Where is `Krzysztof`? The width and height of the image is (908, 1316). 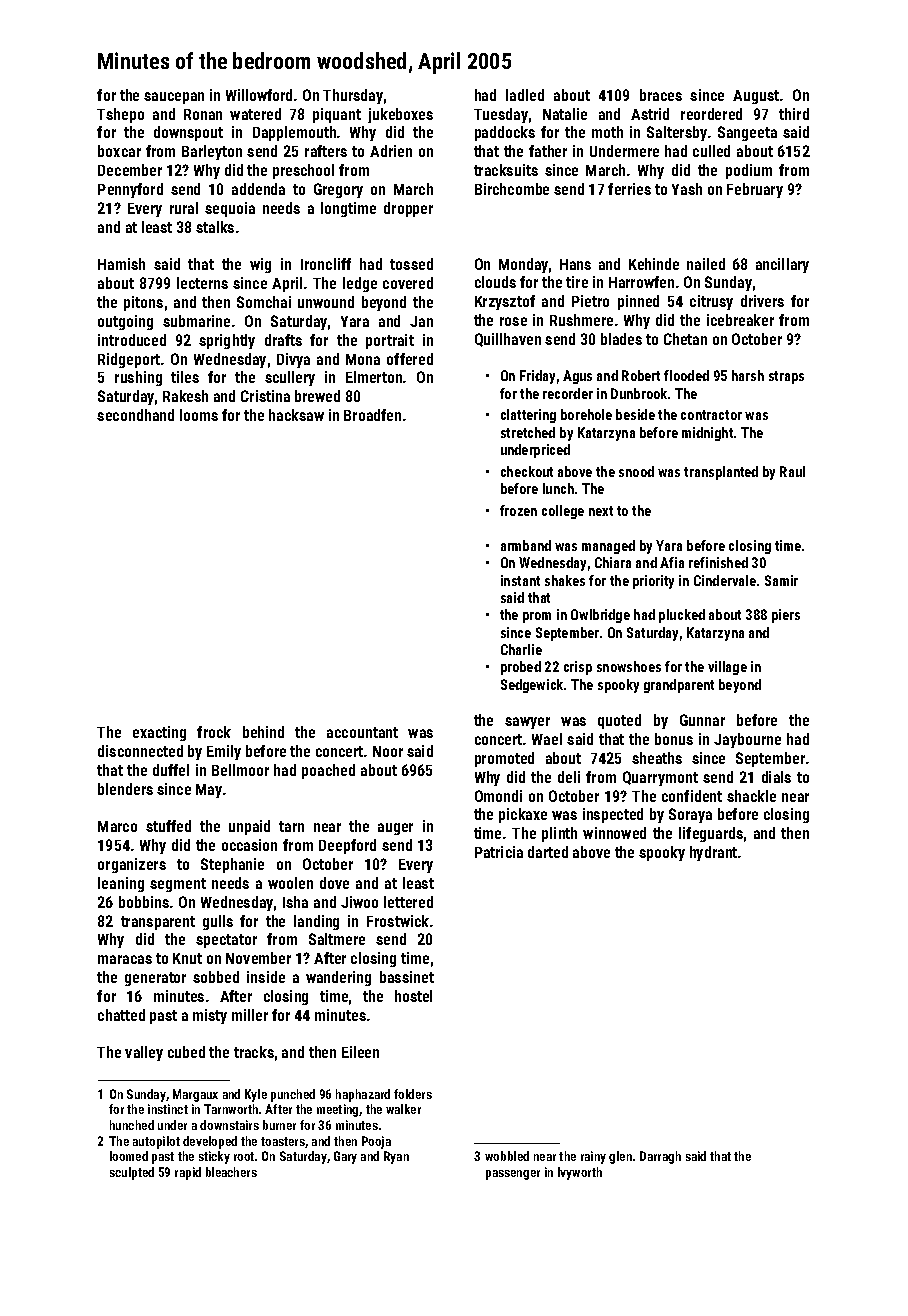
Krzysztof is located at coordinates (505, 302).
